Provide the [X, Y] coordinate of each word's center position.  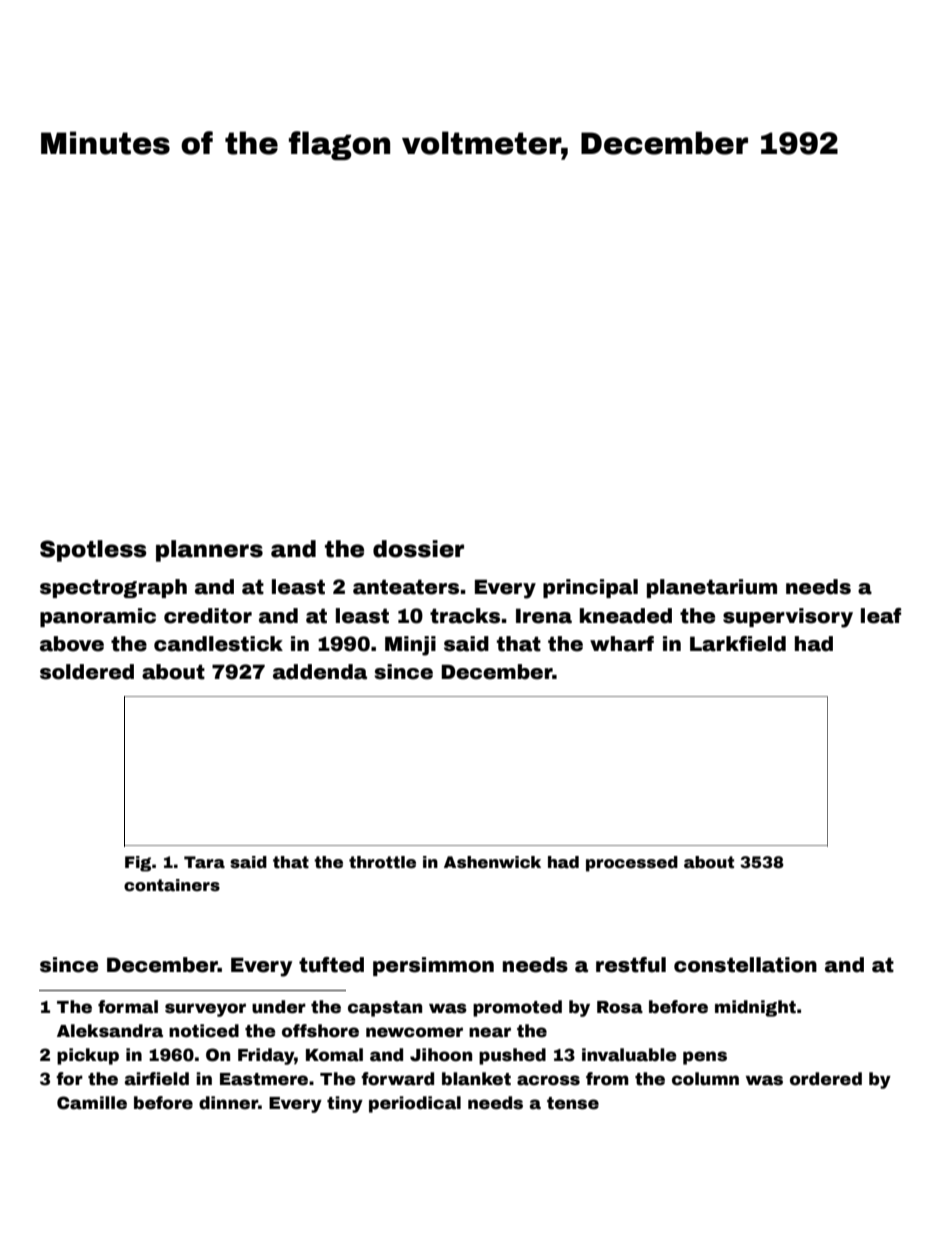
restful [631, 965]
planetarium [712, 588]
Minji [410, 646]
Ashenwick [492, 862]
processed [632, 864]
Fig [138, 864]
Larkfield [738, 644]
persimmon [433, 966]
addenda [320, 672]
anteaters [406, 587]
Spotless [93, 551]
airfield [157, 1079]
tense [573, 1103]
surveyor [205, 1010]
